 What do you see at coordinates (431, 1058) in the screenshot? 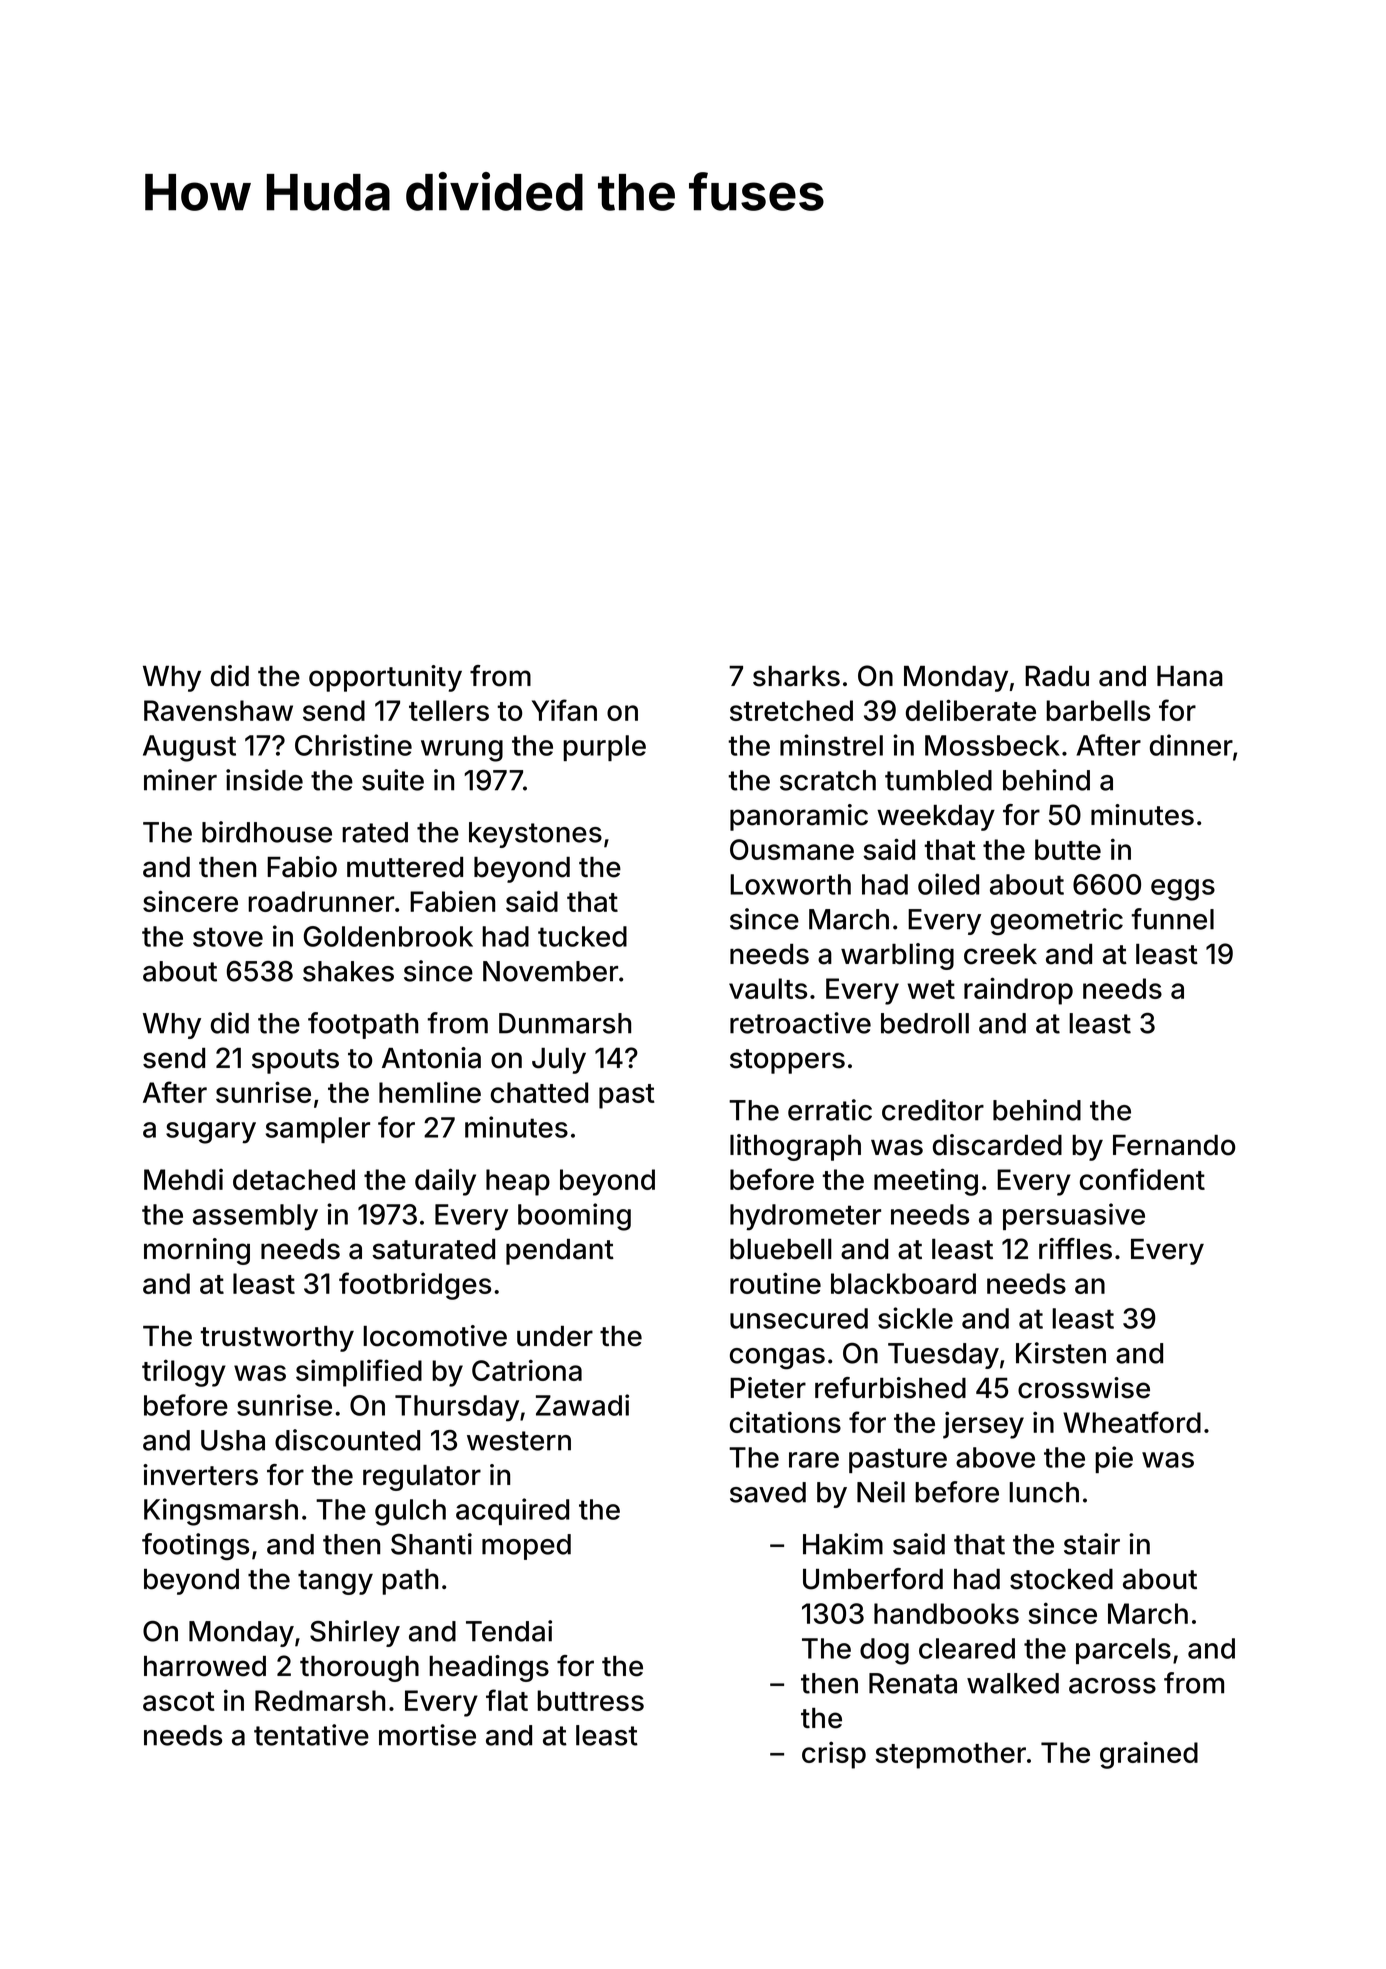
I see `Antonia` at bounding box center [431, 1058].
